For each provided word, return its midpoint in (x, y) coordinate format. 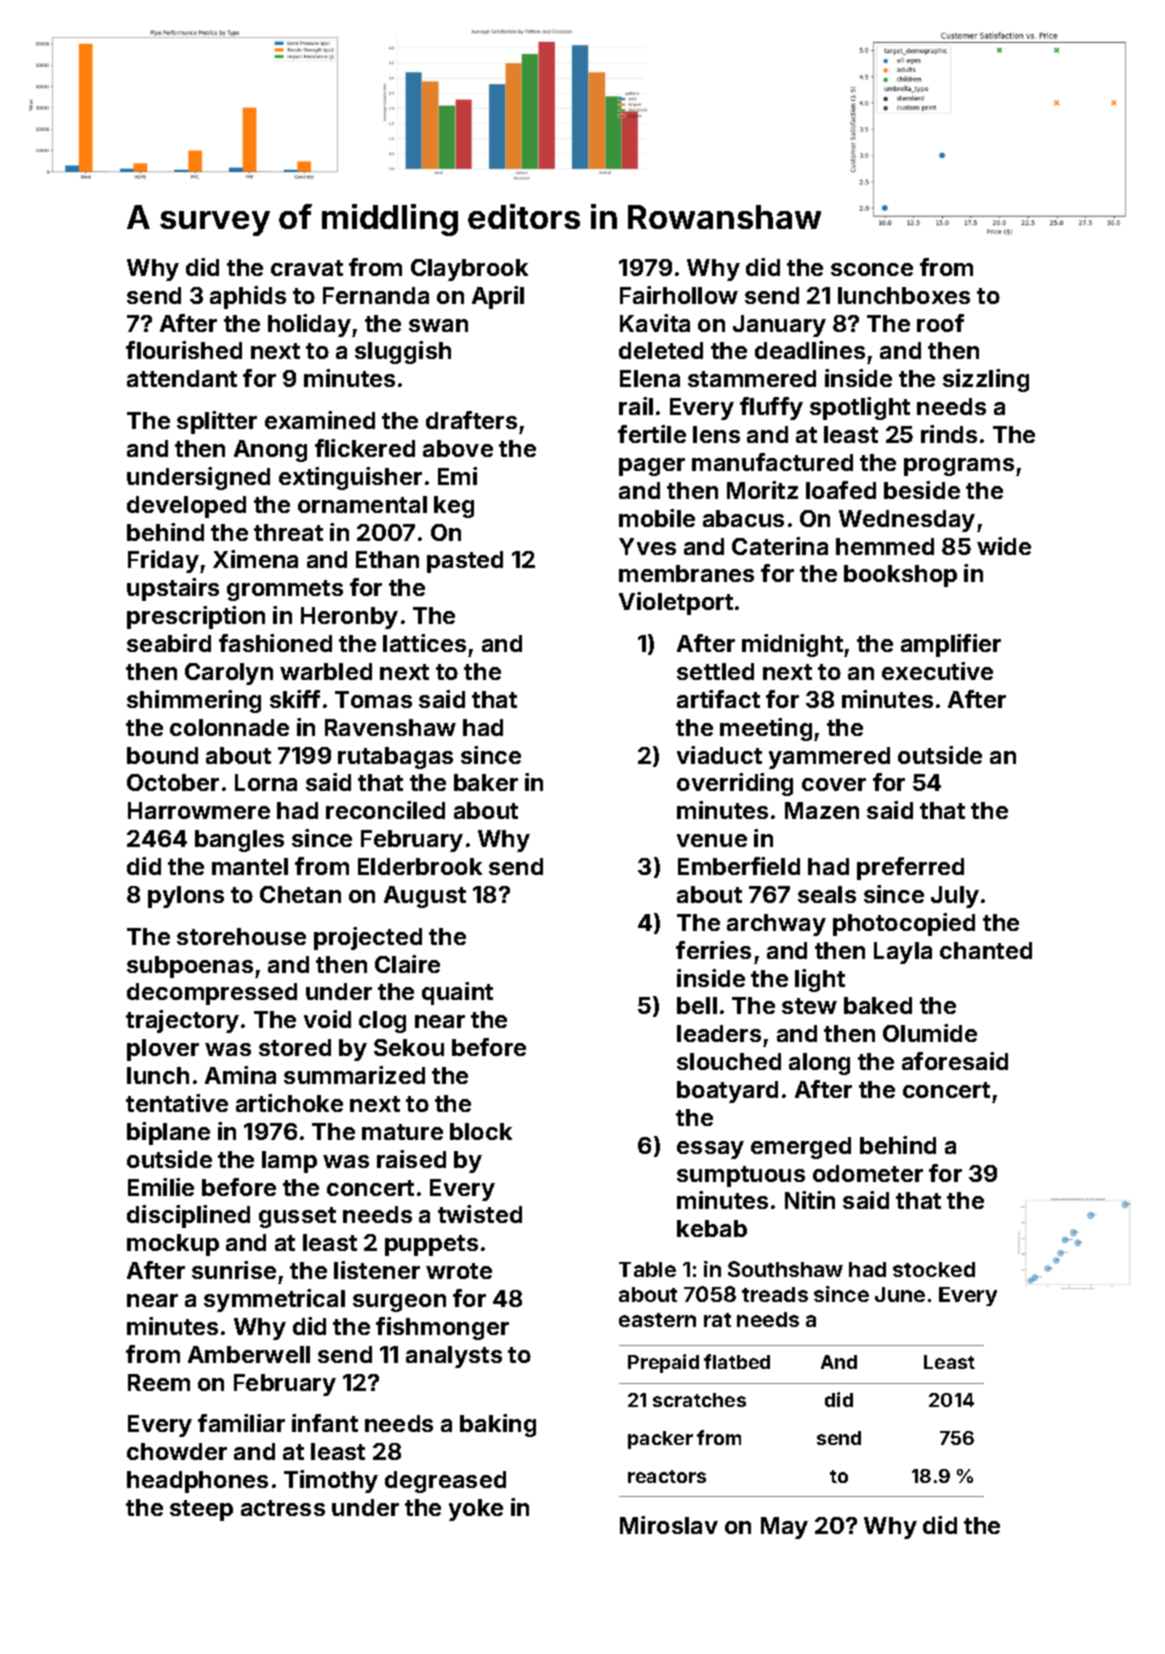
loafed (841, 490)
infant (325, 1423)
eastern (657, 1320)
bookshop (900, 576)
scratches (699, 1400)
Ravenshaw (390, 727)
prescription (196, 617)
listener (377, 1270)
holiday (309, 325)
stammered (752, 378)
